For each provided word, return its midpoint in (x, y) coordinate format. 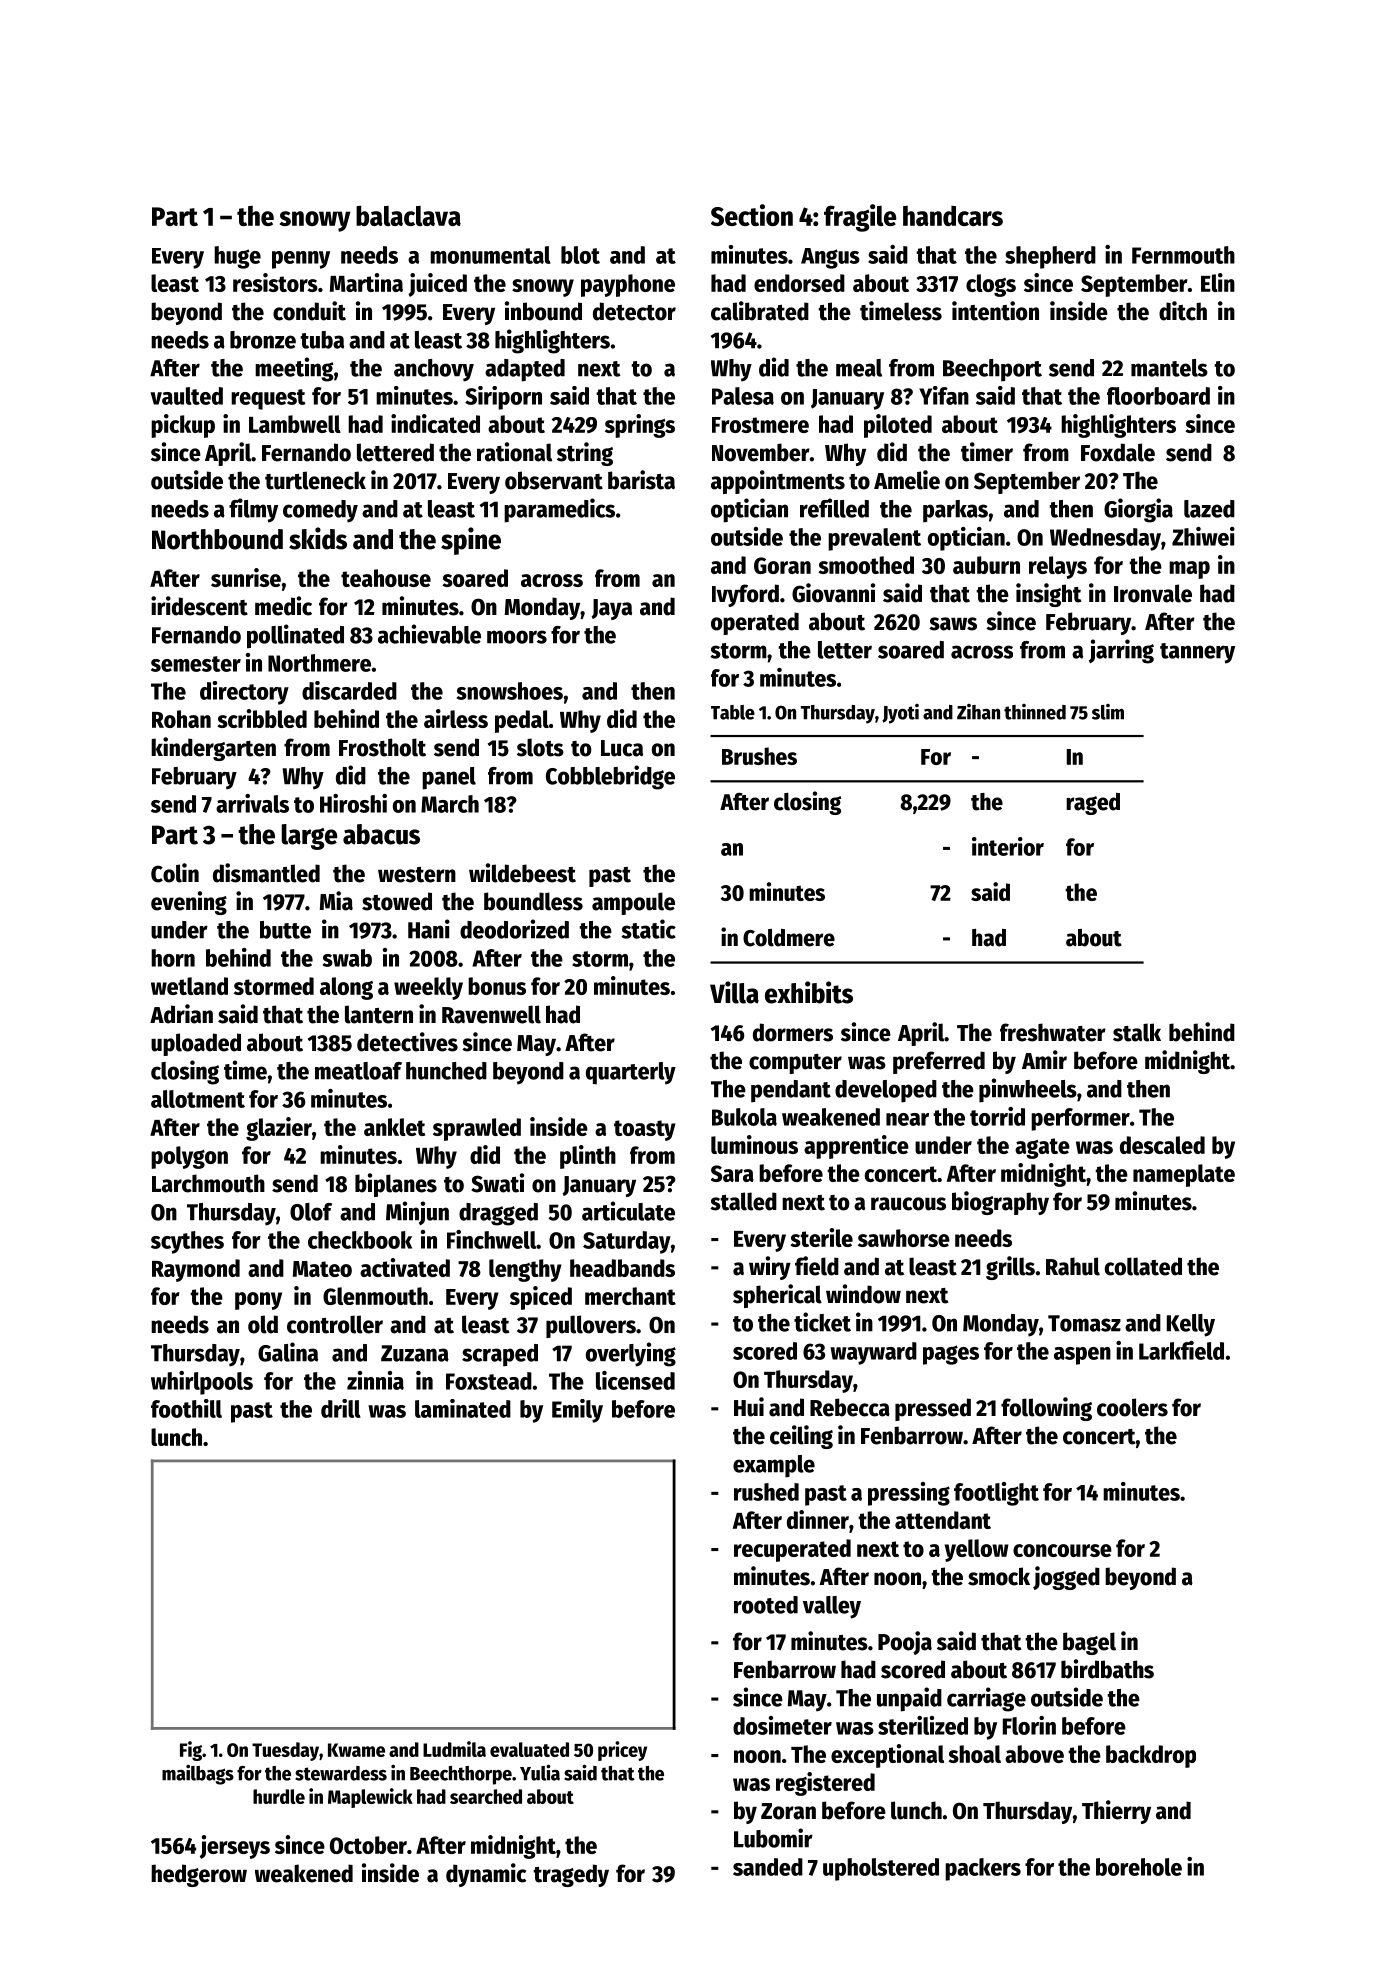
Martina (366, 282)
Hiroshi (353, 803)
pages (951, 1355)
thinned (1035, 712)
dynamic (486, 1875)
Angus (830, 258)
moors (517, 637)
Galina (288, 1352)
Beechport (992, 370)
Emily (577, 1411)
